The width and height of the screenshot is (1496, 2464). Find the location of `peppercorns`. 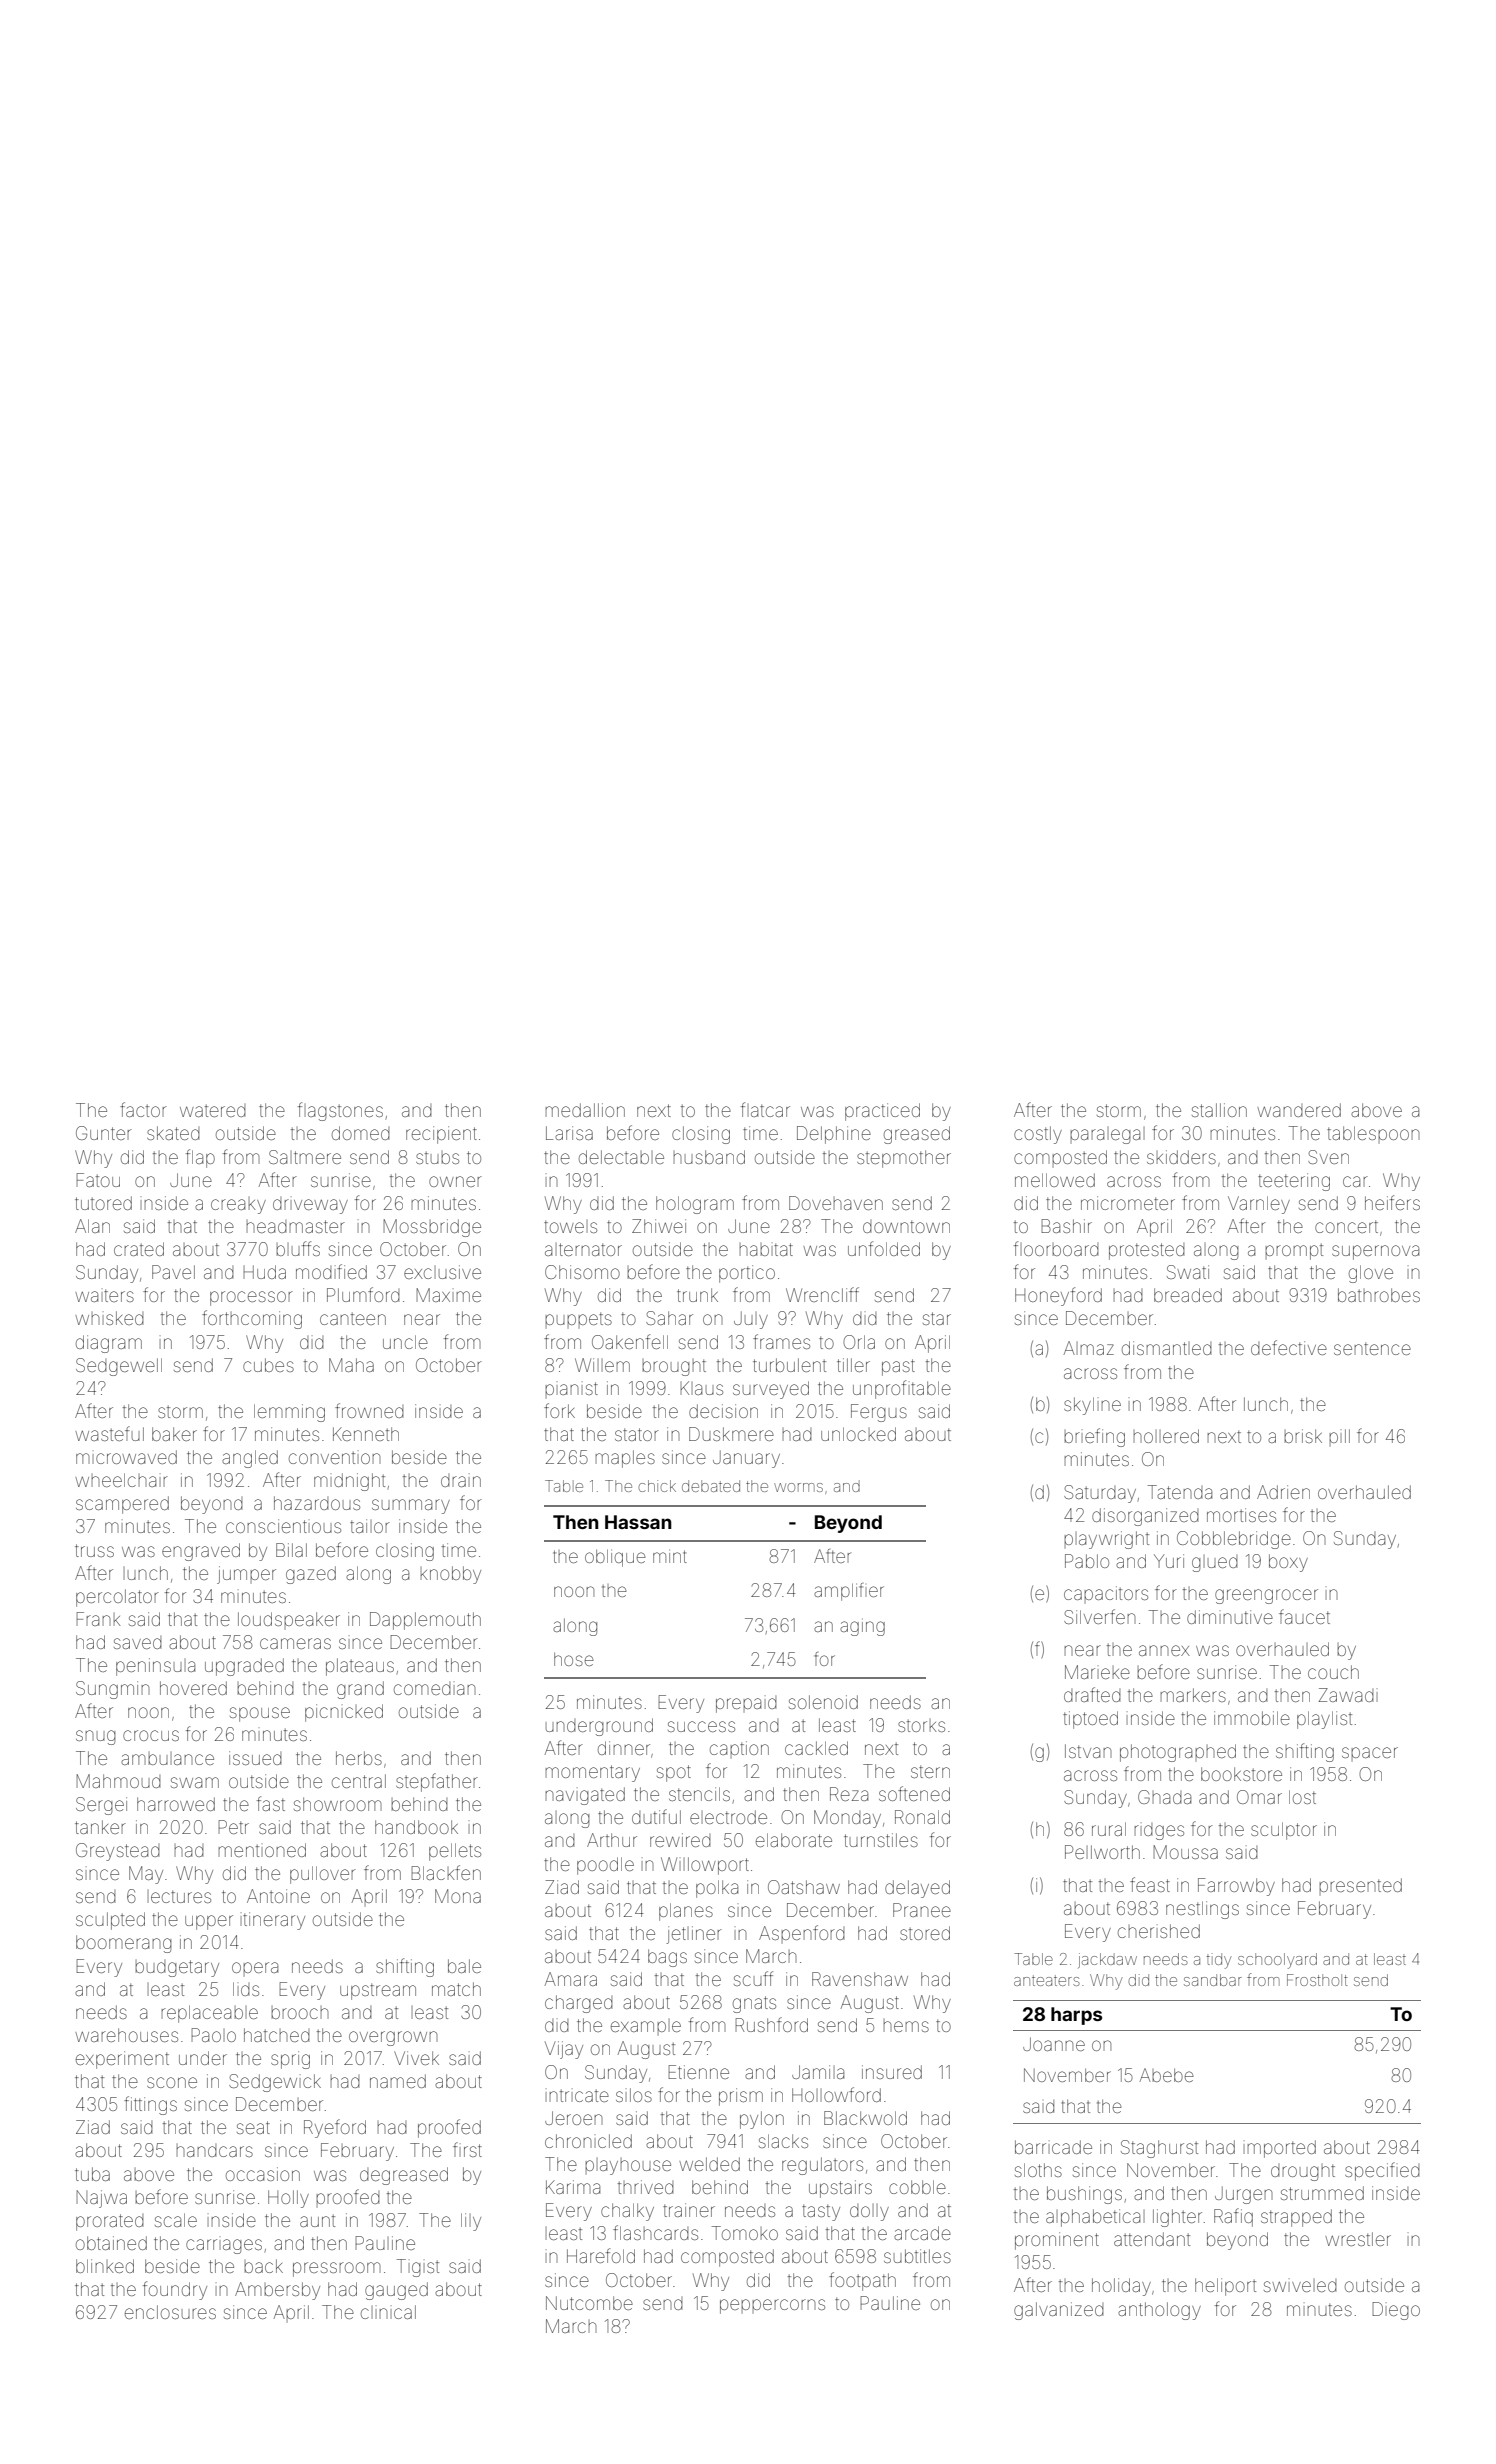

peppercorns is located at coordinates (772, 2306).
